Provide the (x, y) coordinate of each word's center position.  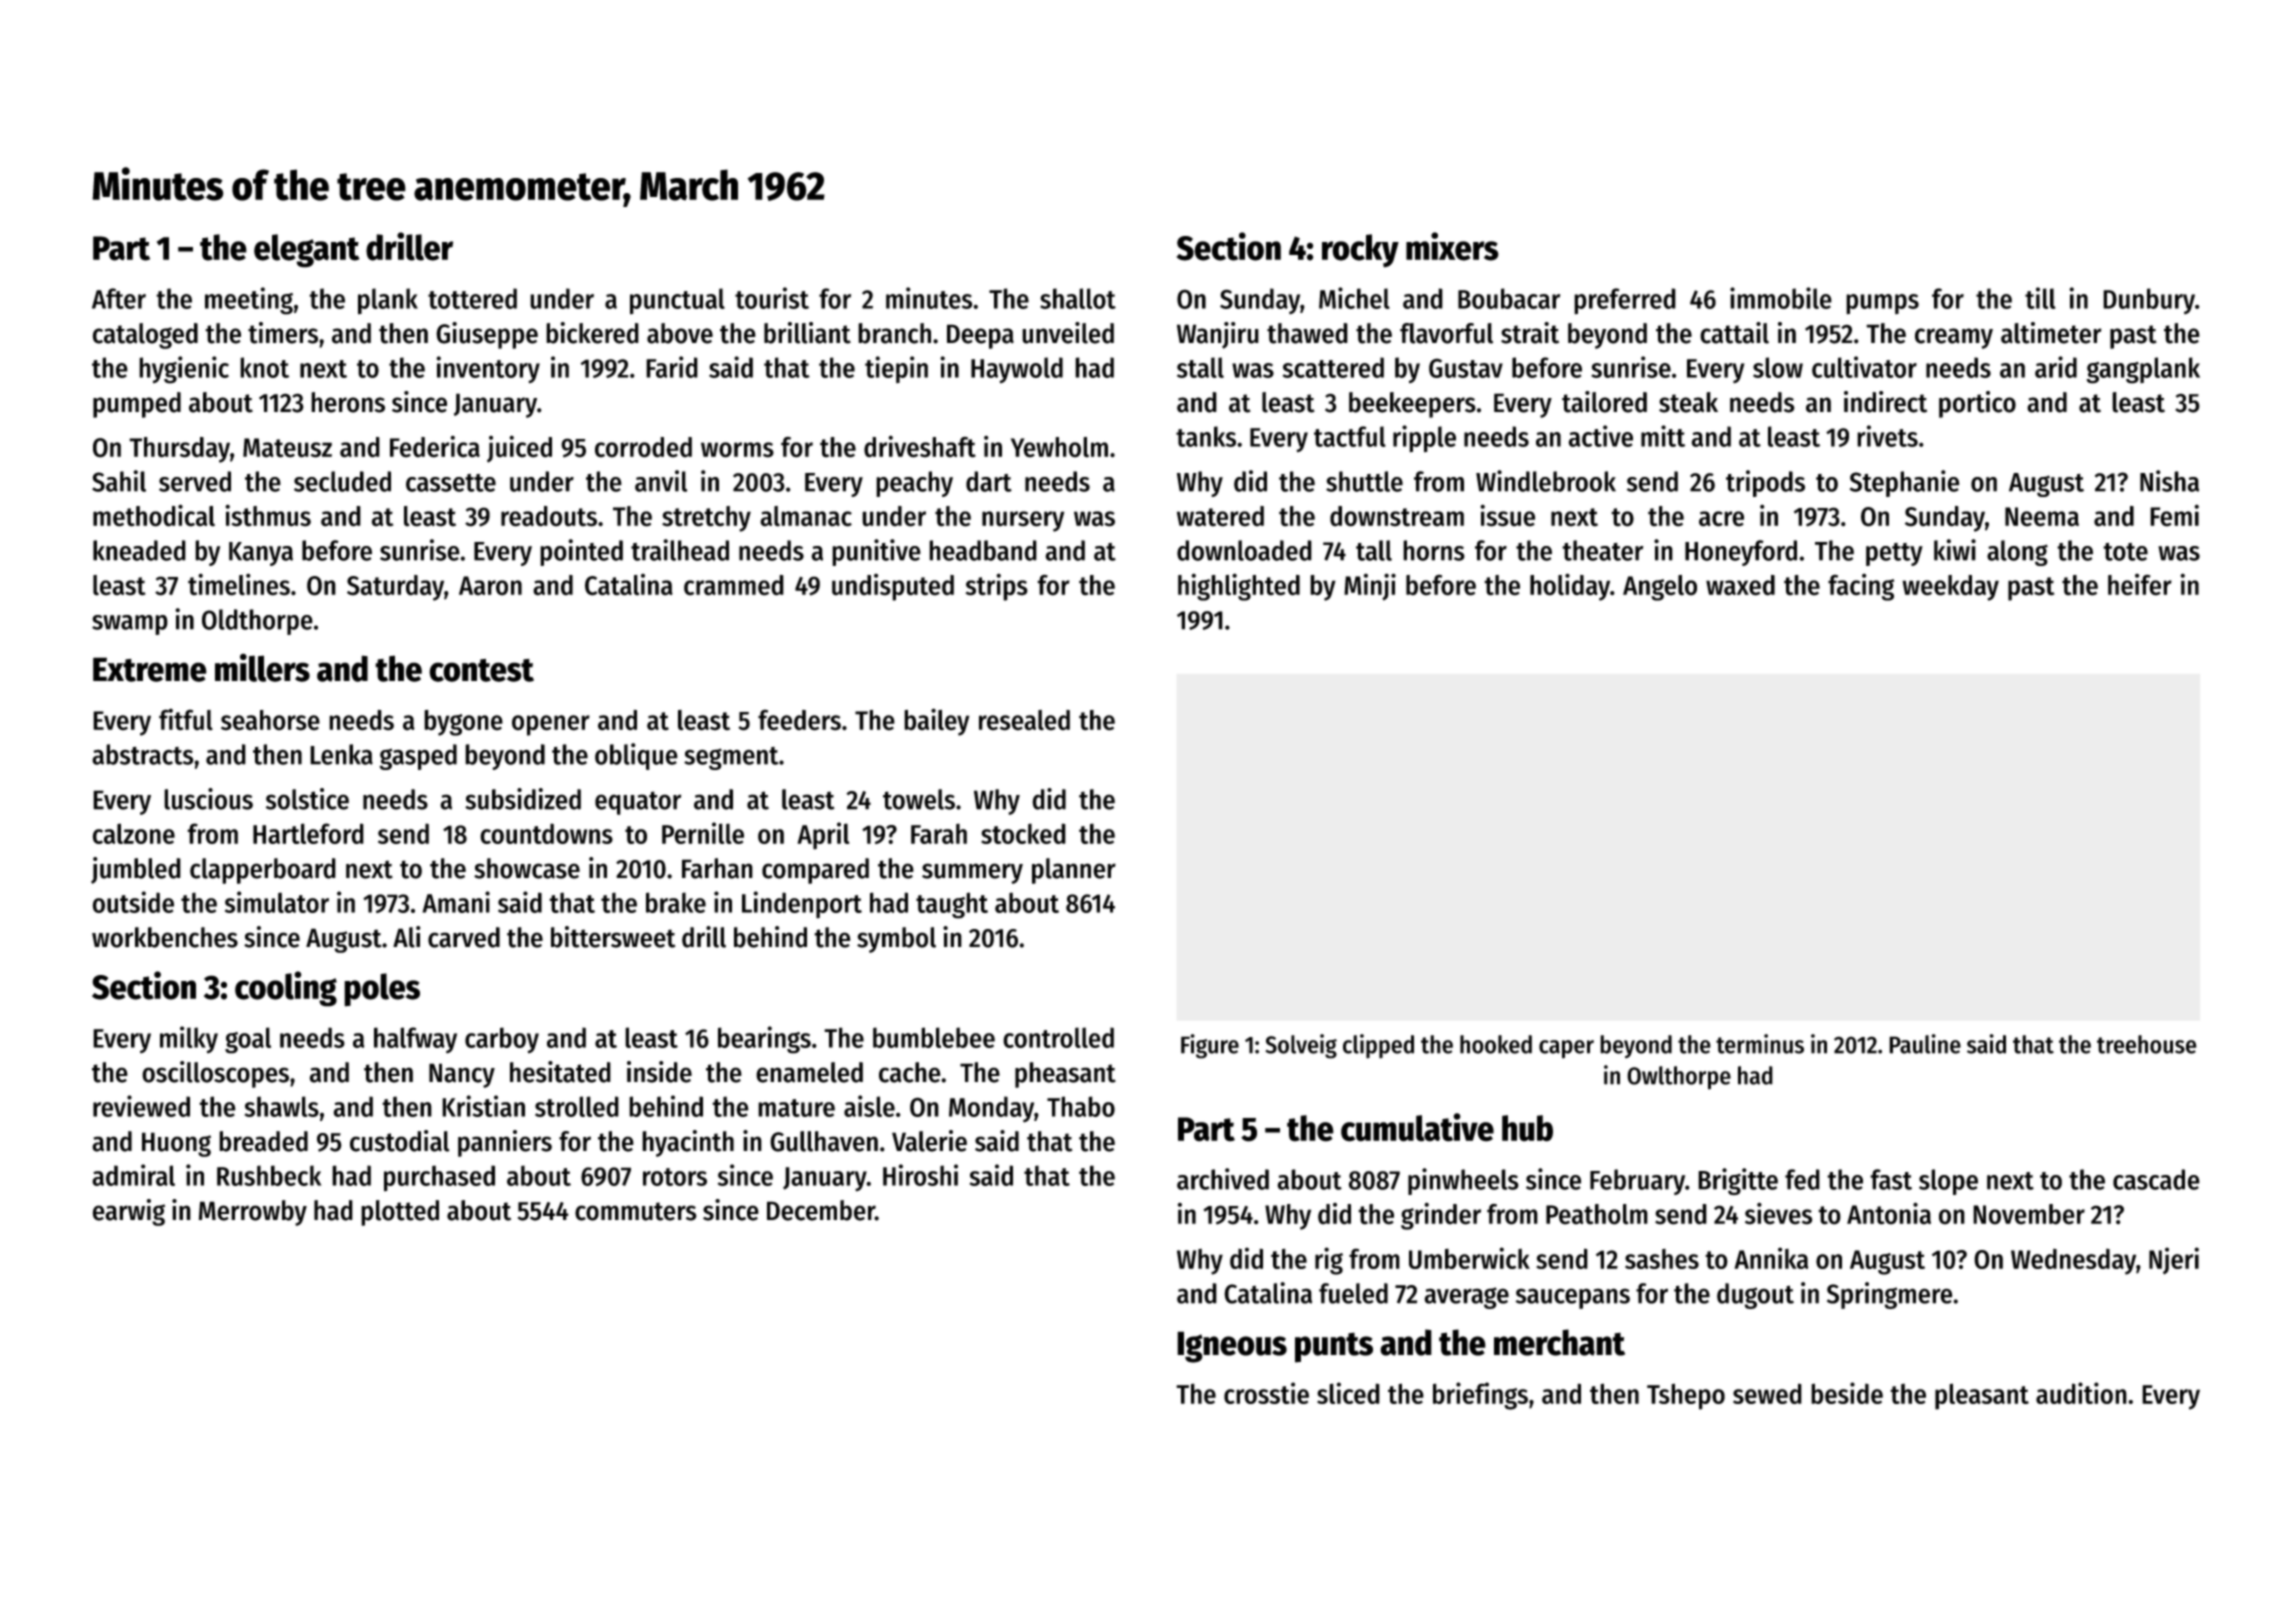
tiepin (896, 369)
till (2040, 298)
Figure (1210, 1046)
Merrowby (252, 1213)
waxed (1740, 585)
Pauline (1925, 1044)
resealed (1024, 720)
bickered (592, 333)
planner (1074, 871)
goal (248, 1040)
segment (731, 758)
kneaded (139, 550)
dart (989, 481)
